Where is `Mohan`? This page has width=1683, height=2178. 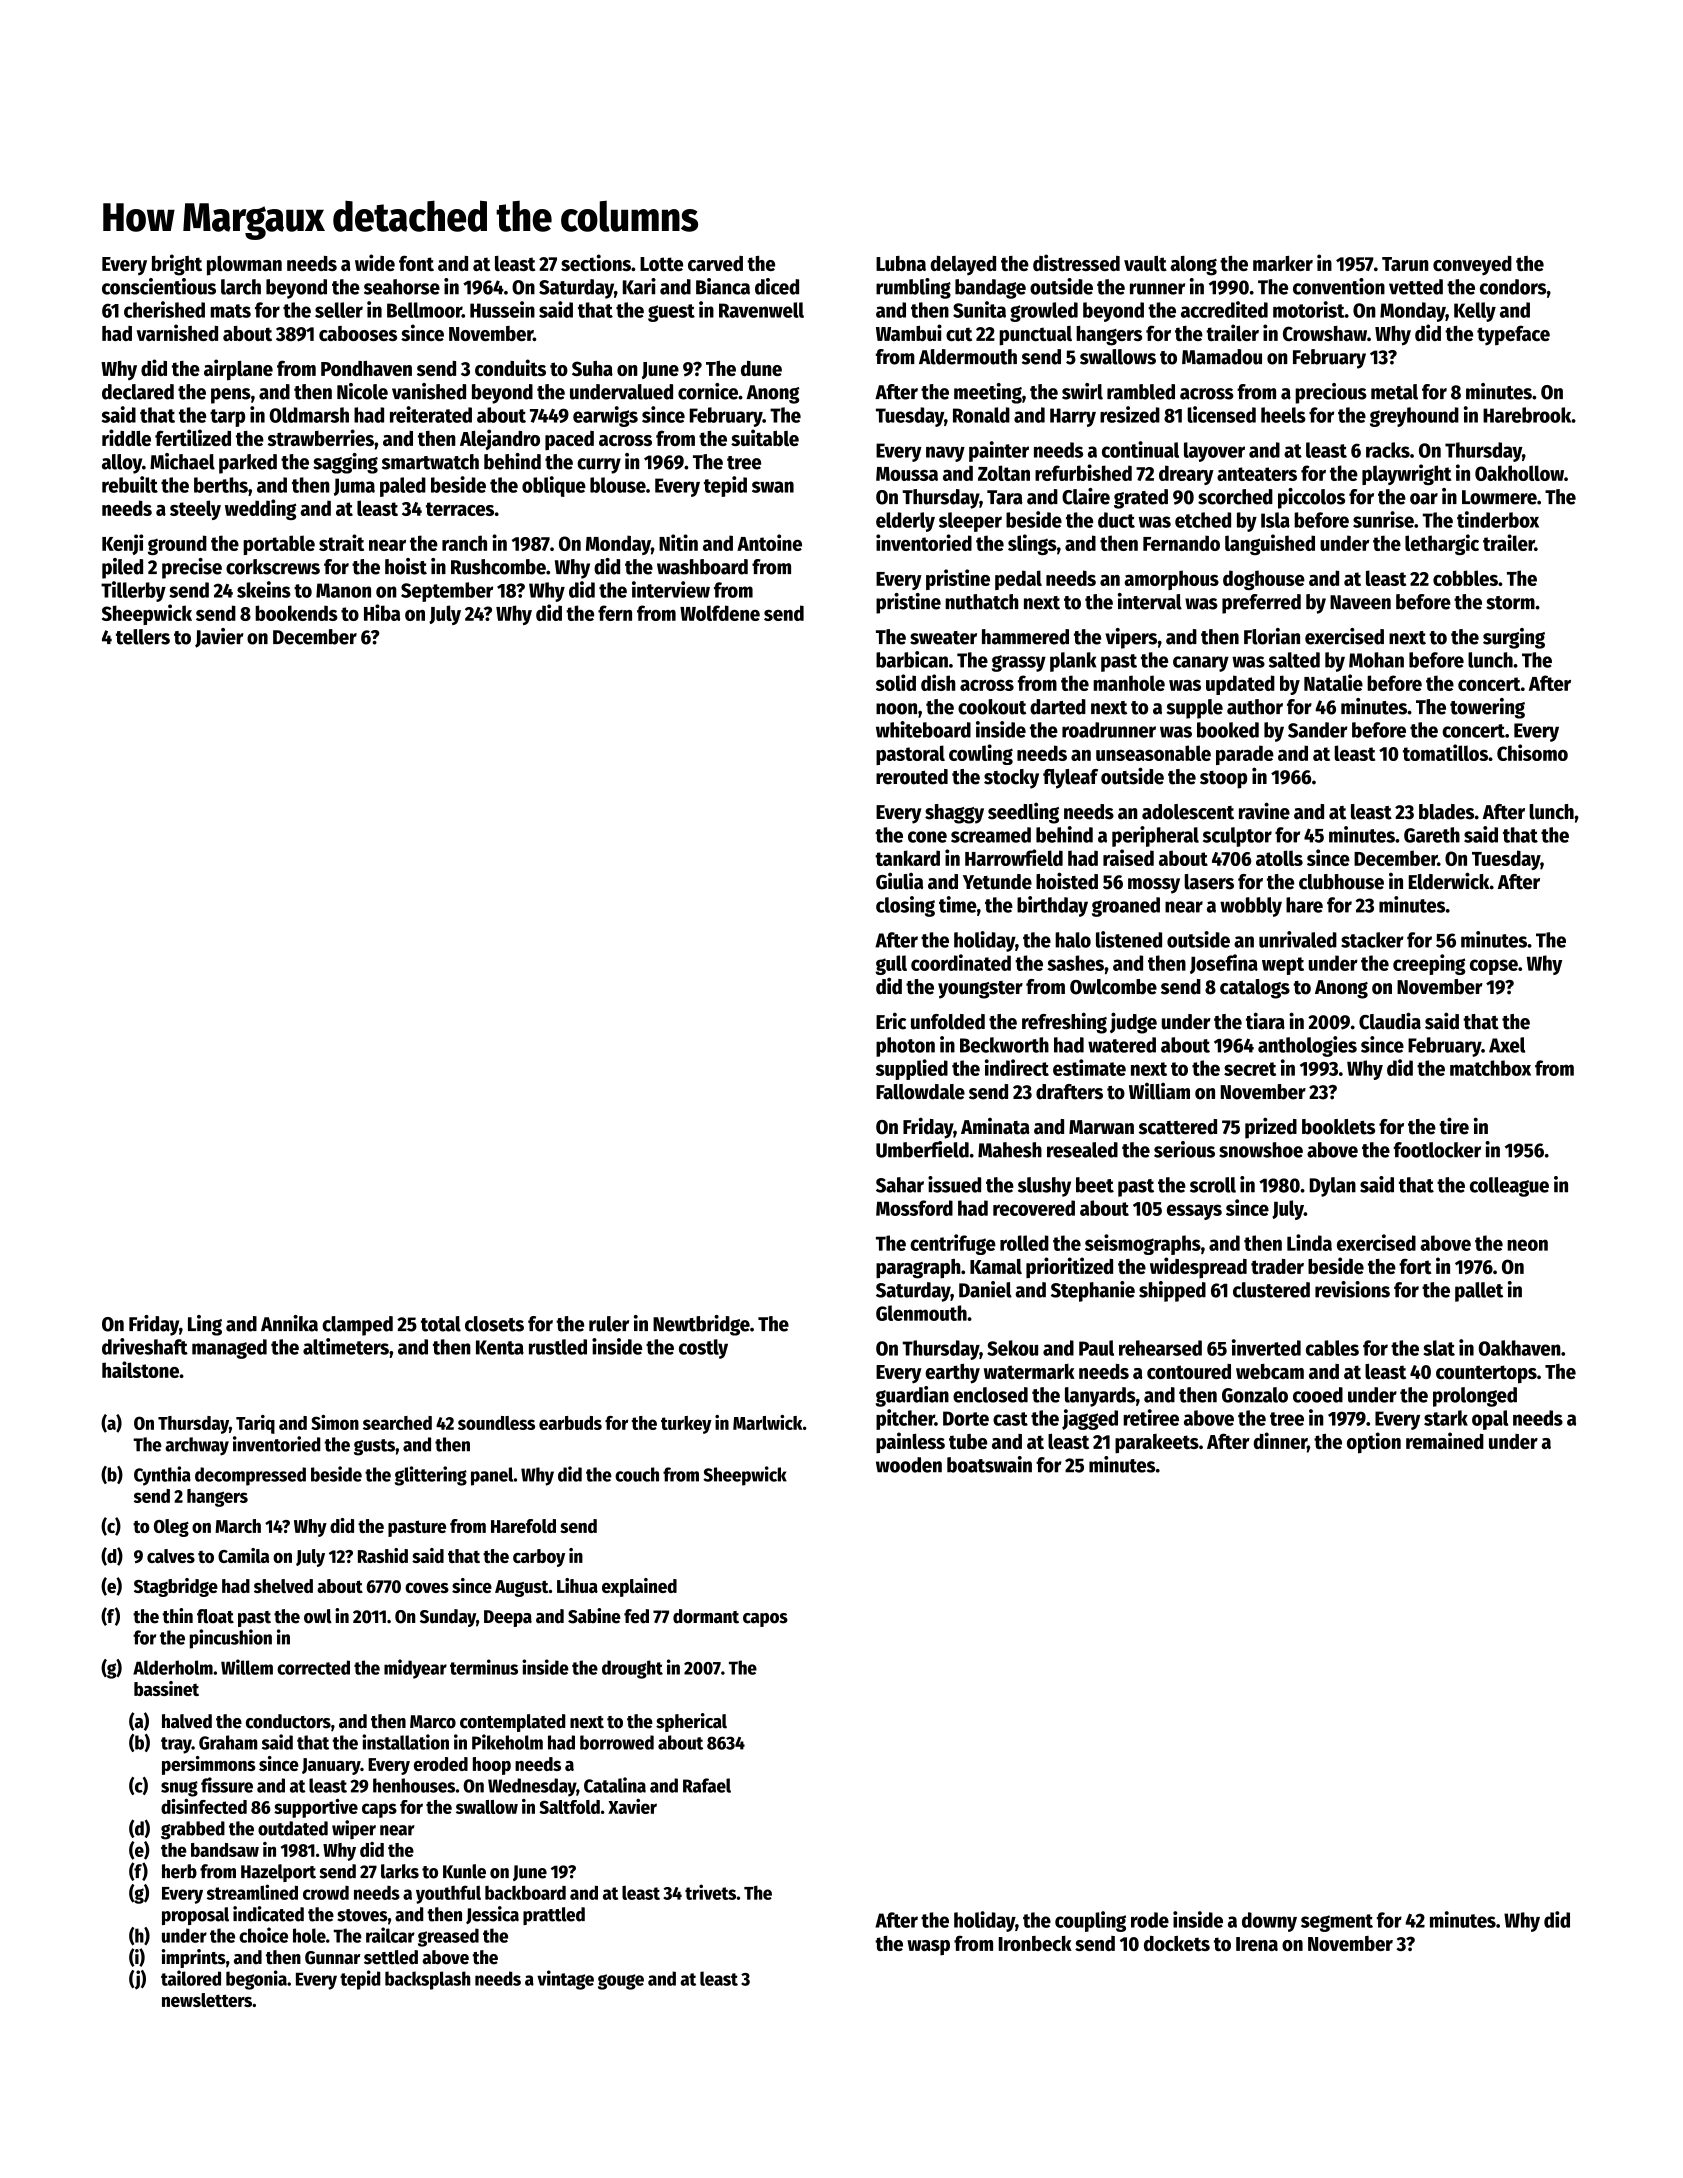
Mohan is located at coordinates (1376, 660).
